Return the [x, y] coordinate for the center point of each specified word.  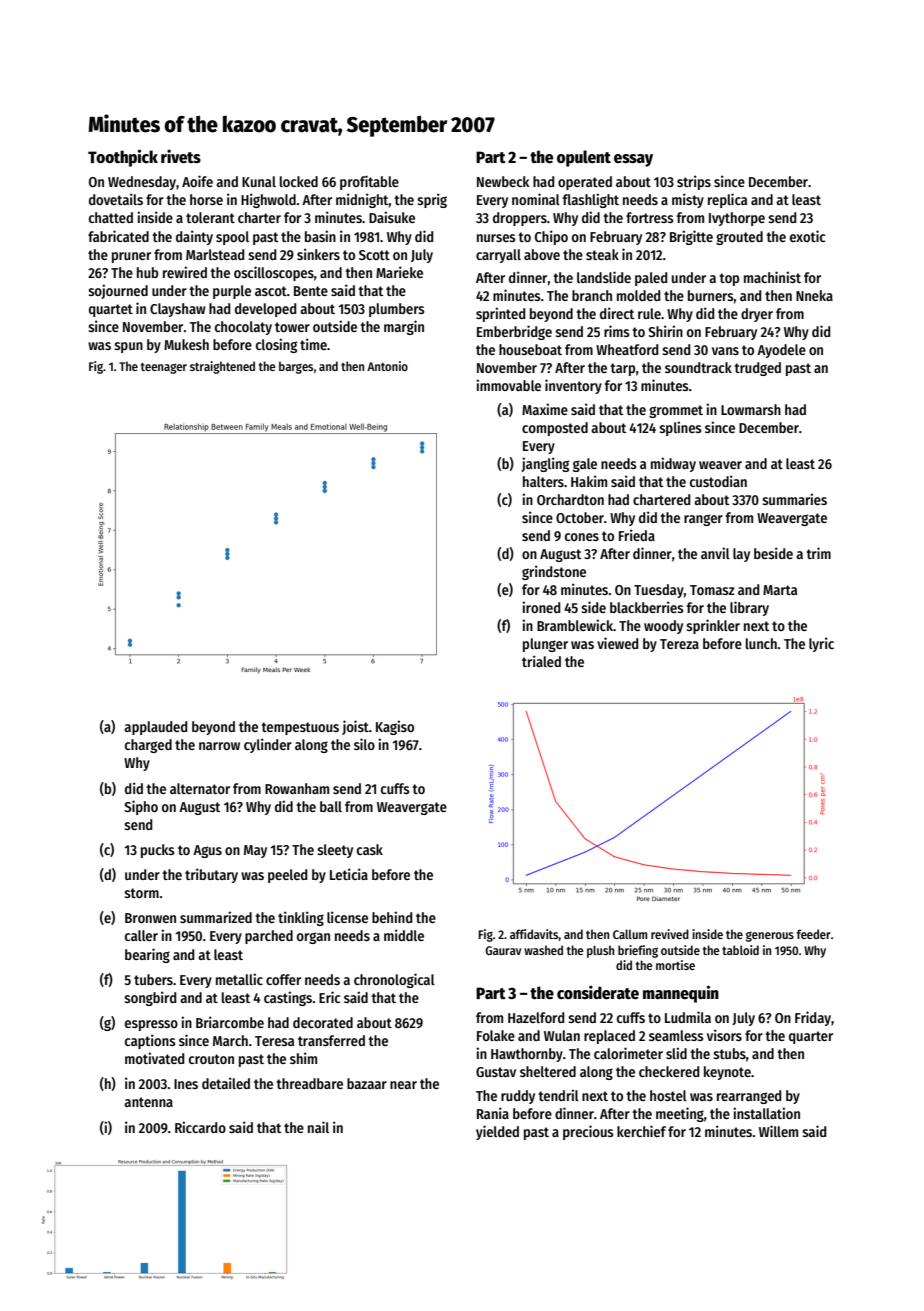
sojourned [118, 291]
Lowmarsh [751, 409]
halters [543, 481]
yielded [497, 1132]
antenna [148, 1102]
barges [296, 367]
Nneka [814, 295]
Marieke [399, 272]
